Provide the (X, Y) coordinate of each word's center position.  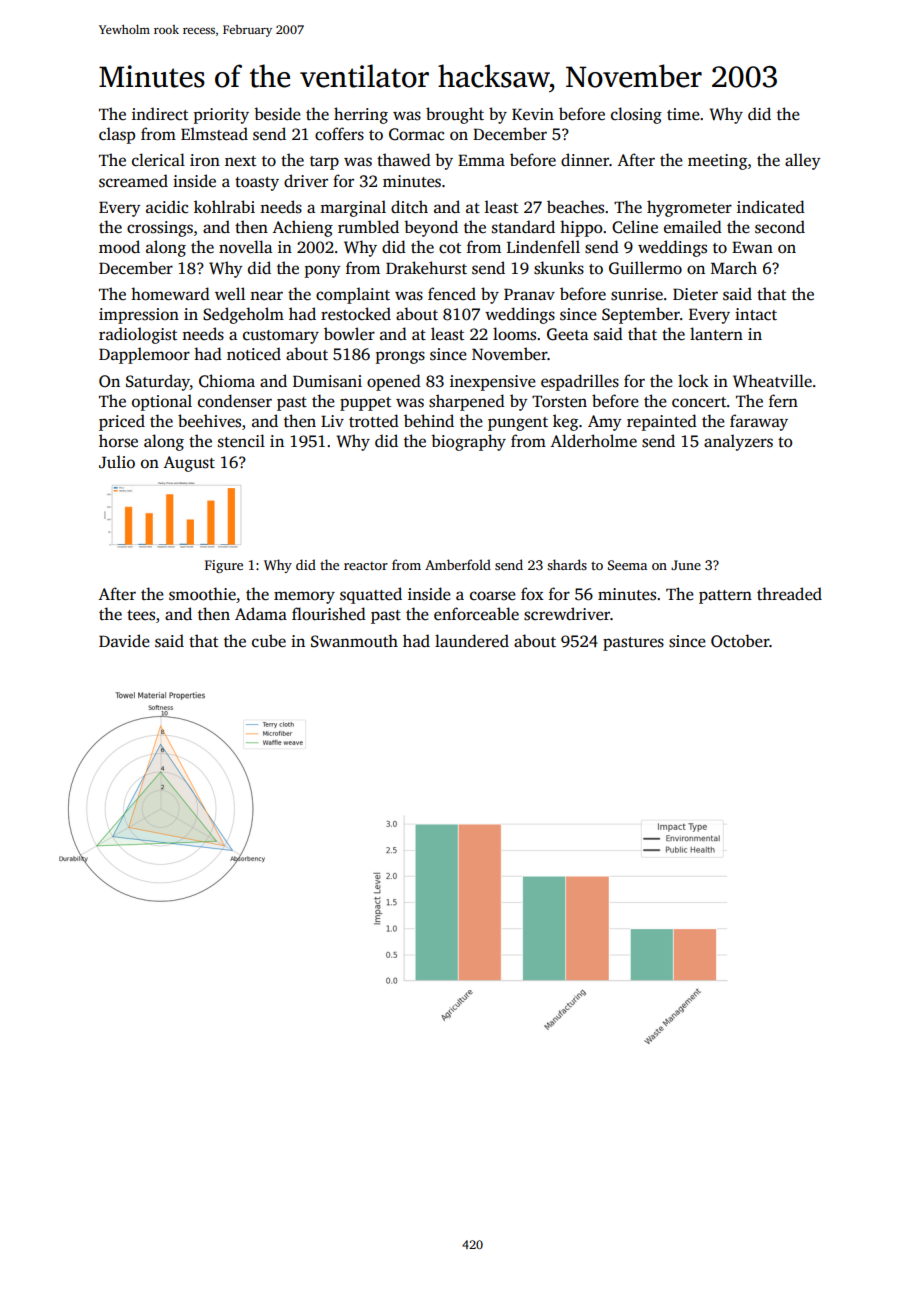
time (683, 114)
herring (361, 115)
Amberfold (458, 564)
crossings (160, 229)
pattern (725, 597)
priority (221, 116)
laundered (472, 641)
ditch (409, 207)
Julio (117, 462)
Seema (627, 565)
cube (269, 641)
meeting (717, 162)
